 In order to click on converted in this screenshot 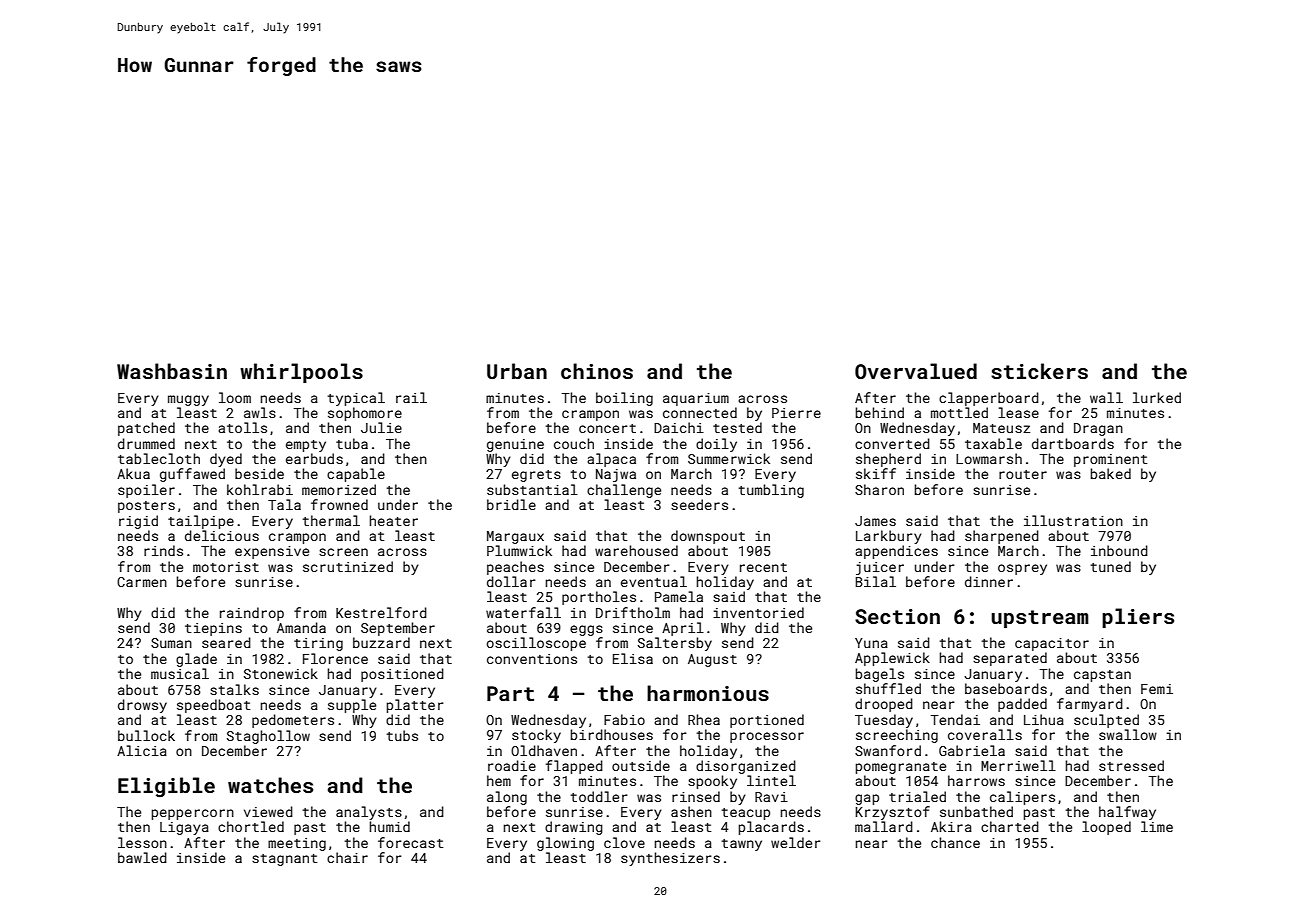, I will do `click(892, 443)`.
